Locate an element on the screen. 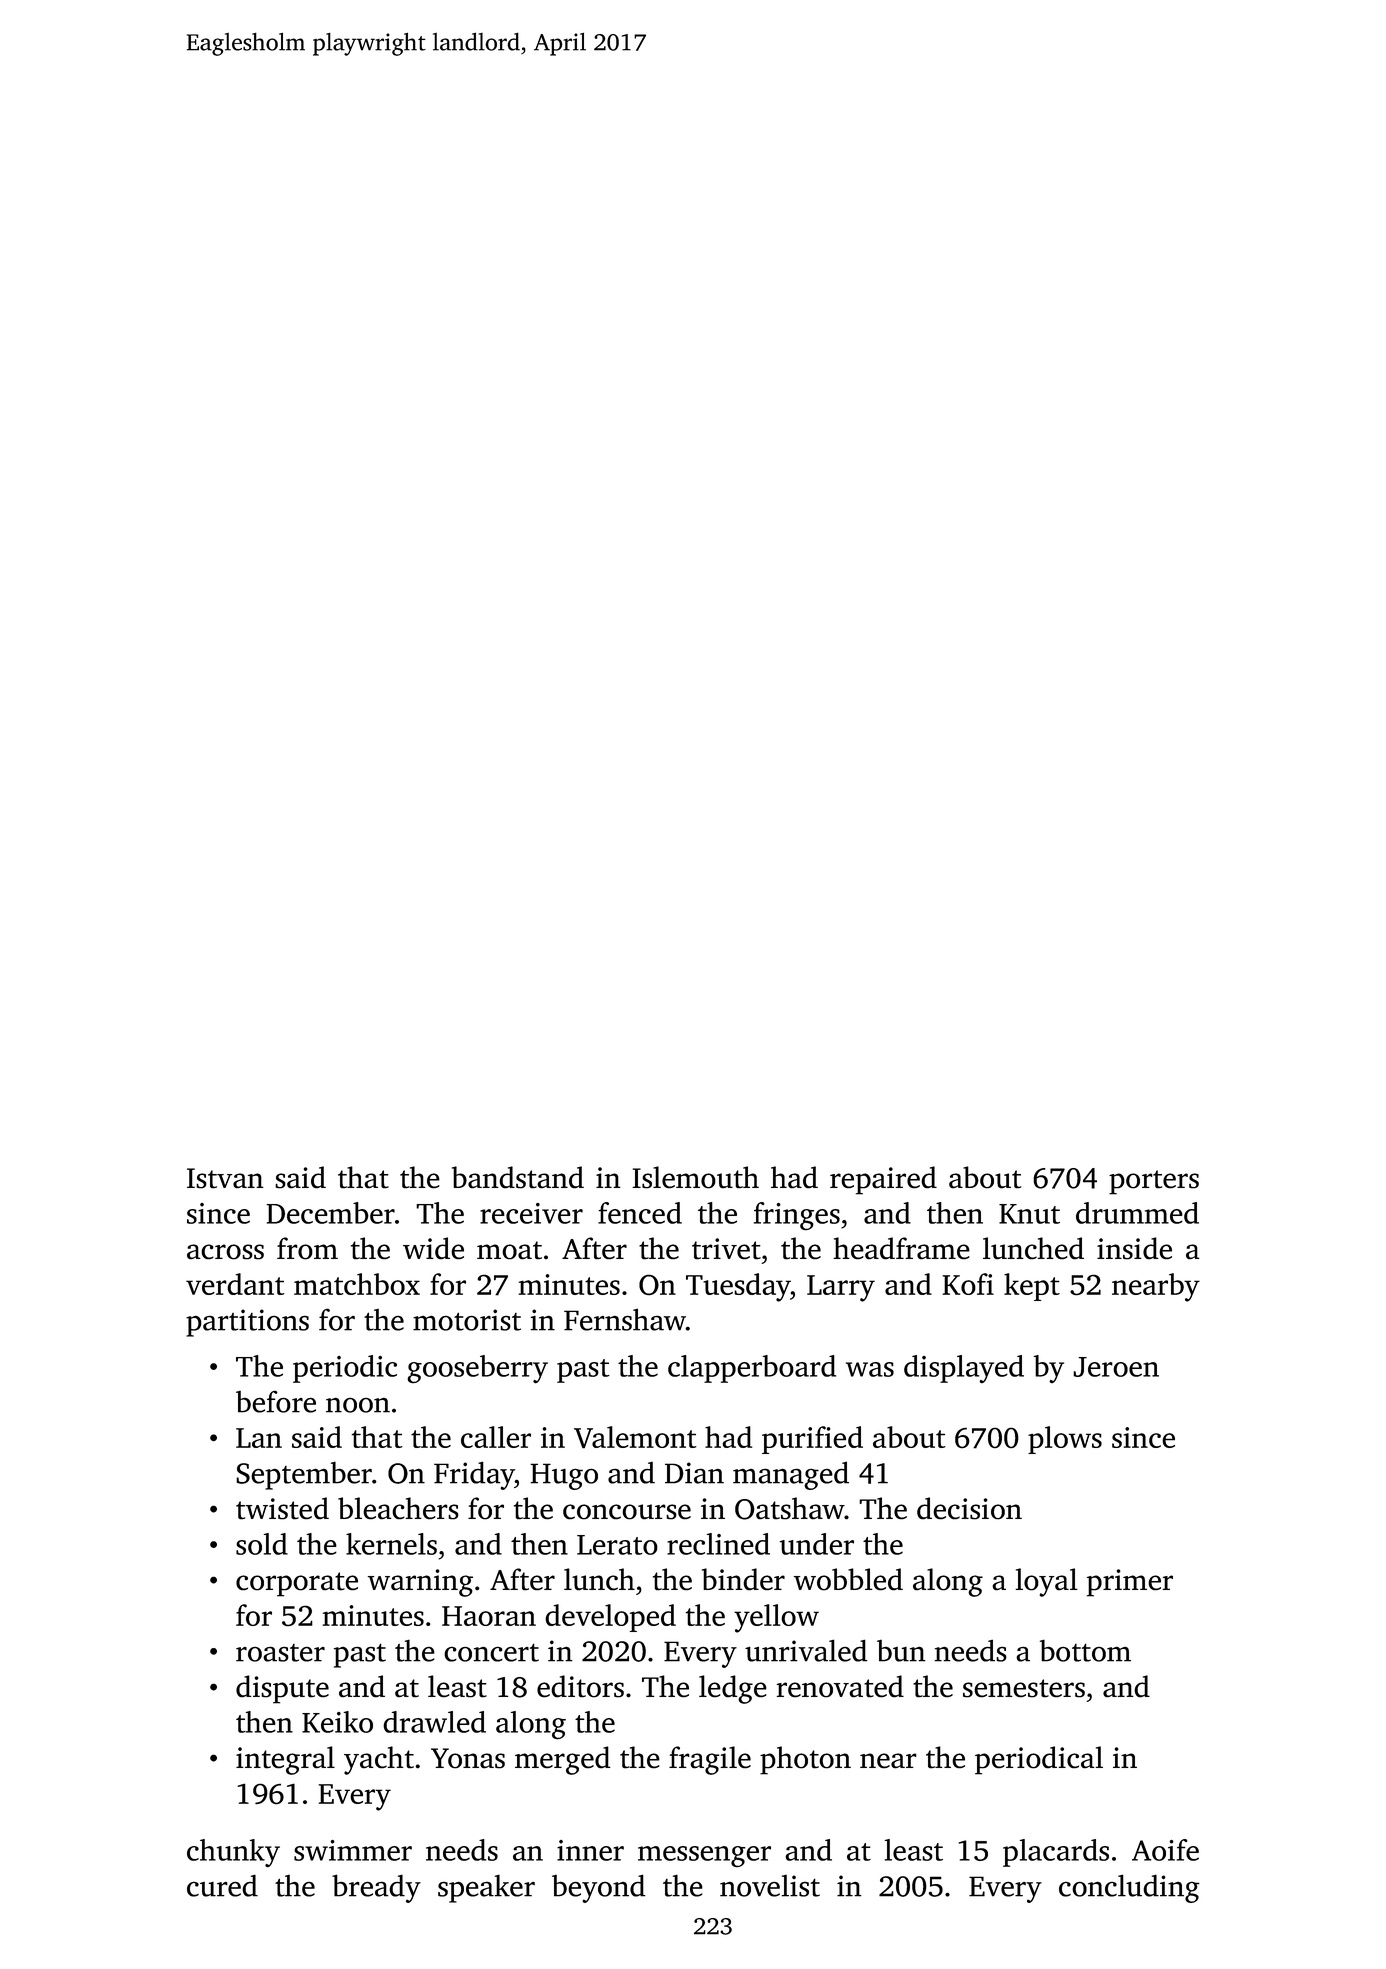 This screenshot has height=1969, width=1386. primer is located at coordinates (1130, 1583).
